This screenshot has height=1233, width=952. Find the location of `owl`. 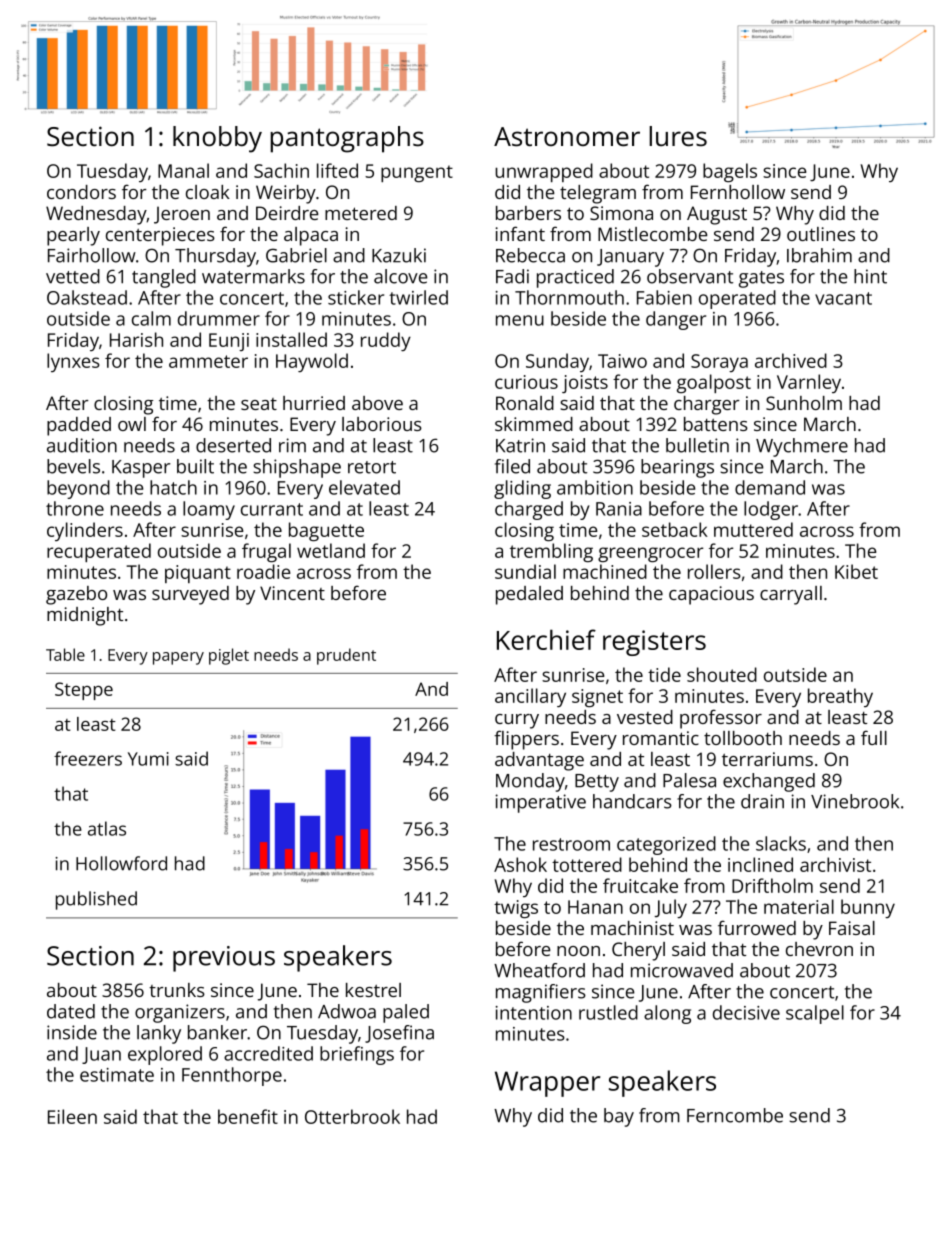

owl is located at coordinates (132, 424).
